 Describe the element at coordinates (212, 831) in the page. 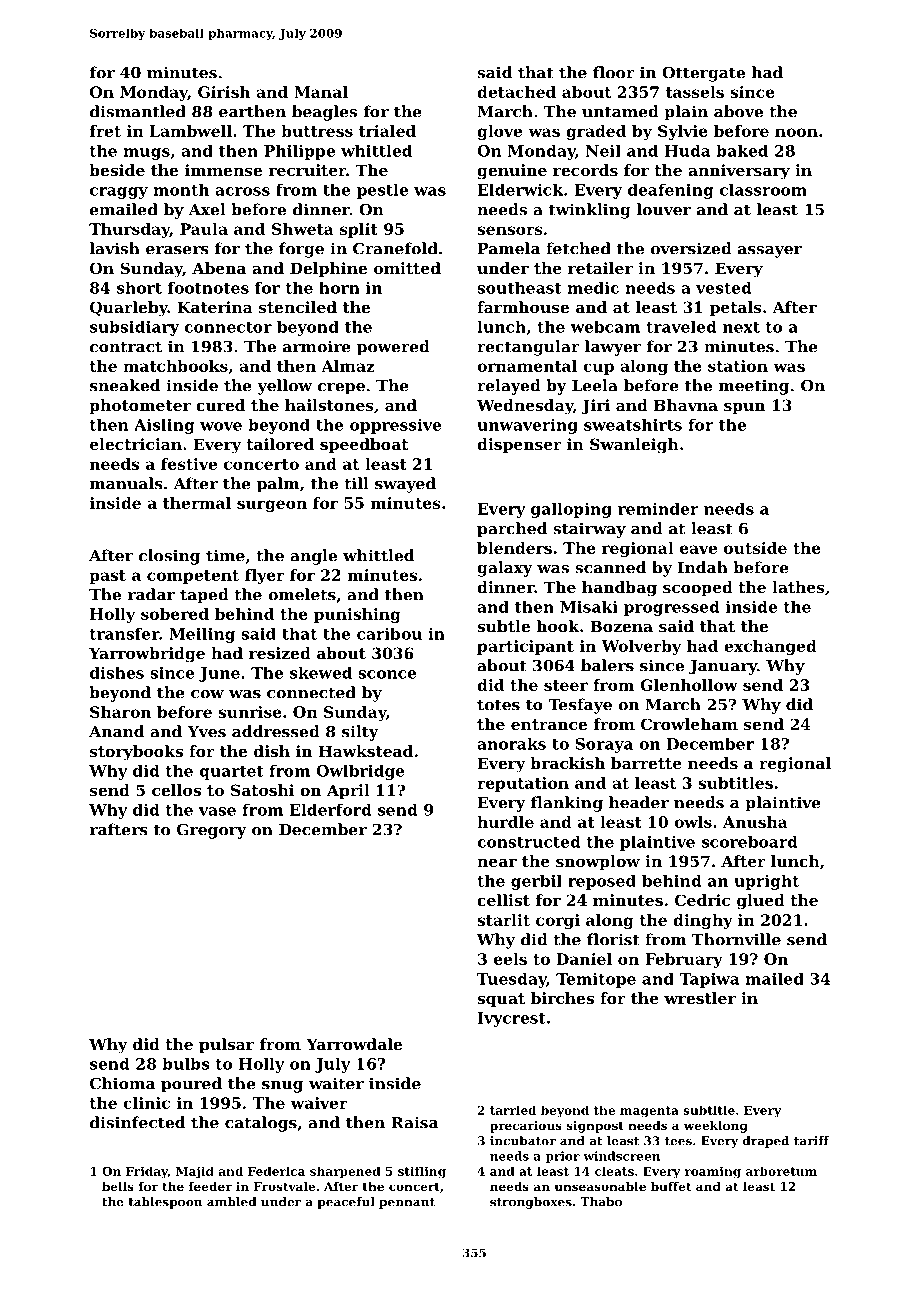

I see `Gregory` at that location.
